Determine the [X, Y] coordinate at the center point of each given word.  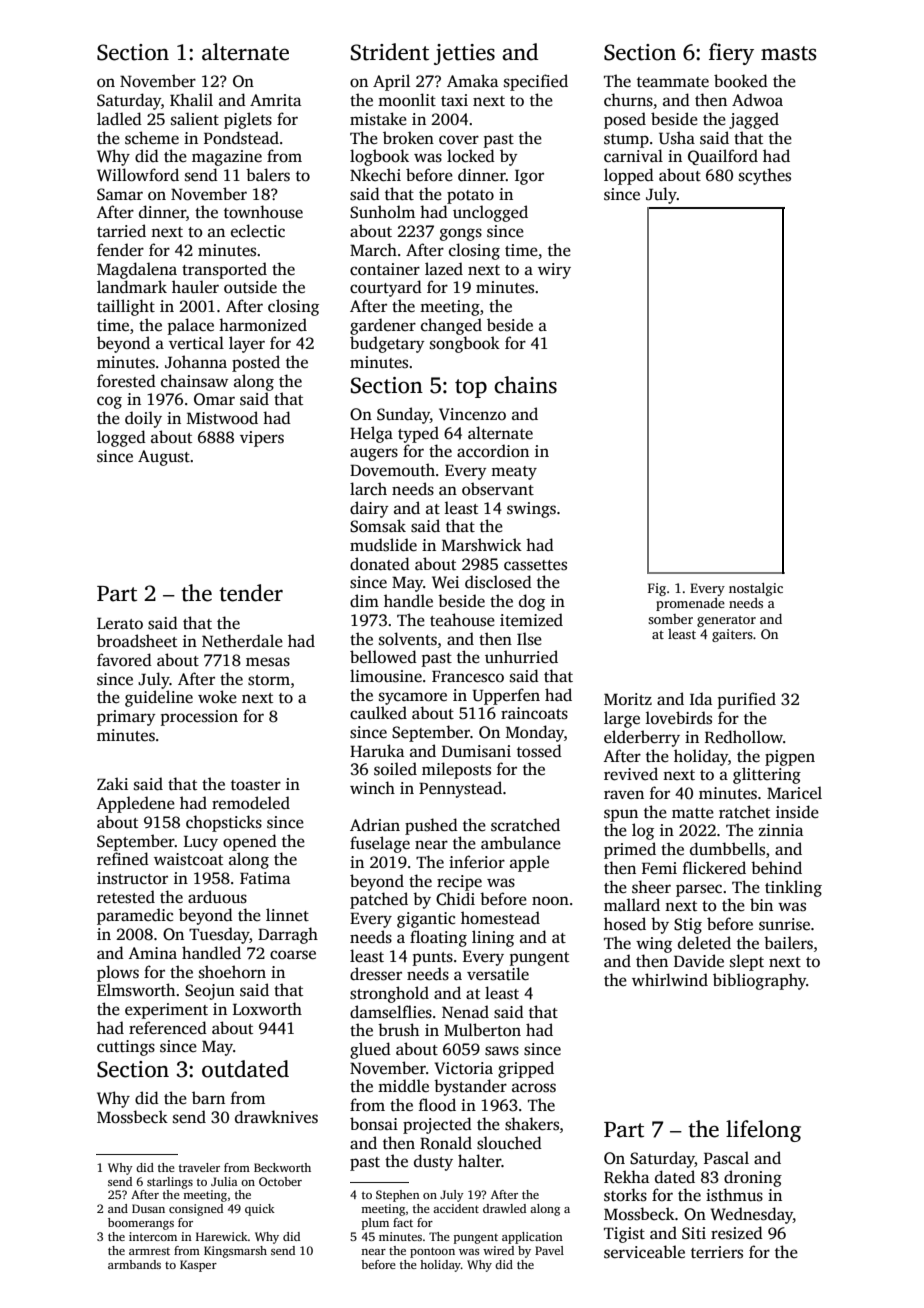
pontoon [432, 1252]
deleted [704, 943]
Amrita [275, 100]
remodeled [251, 803]
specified [536, 82]
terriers [717, 1252]
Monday [535, 733]
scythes [765, 176]
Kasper [198, 1266]
